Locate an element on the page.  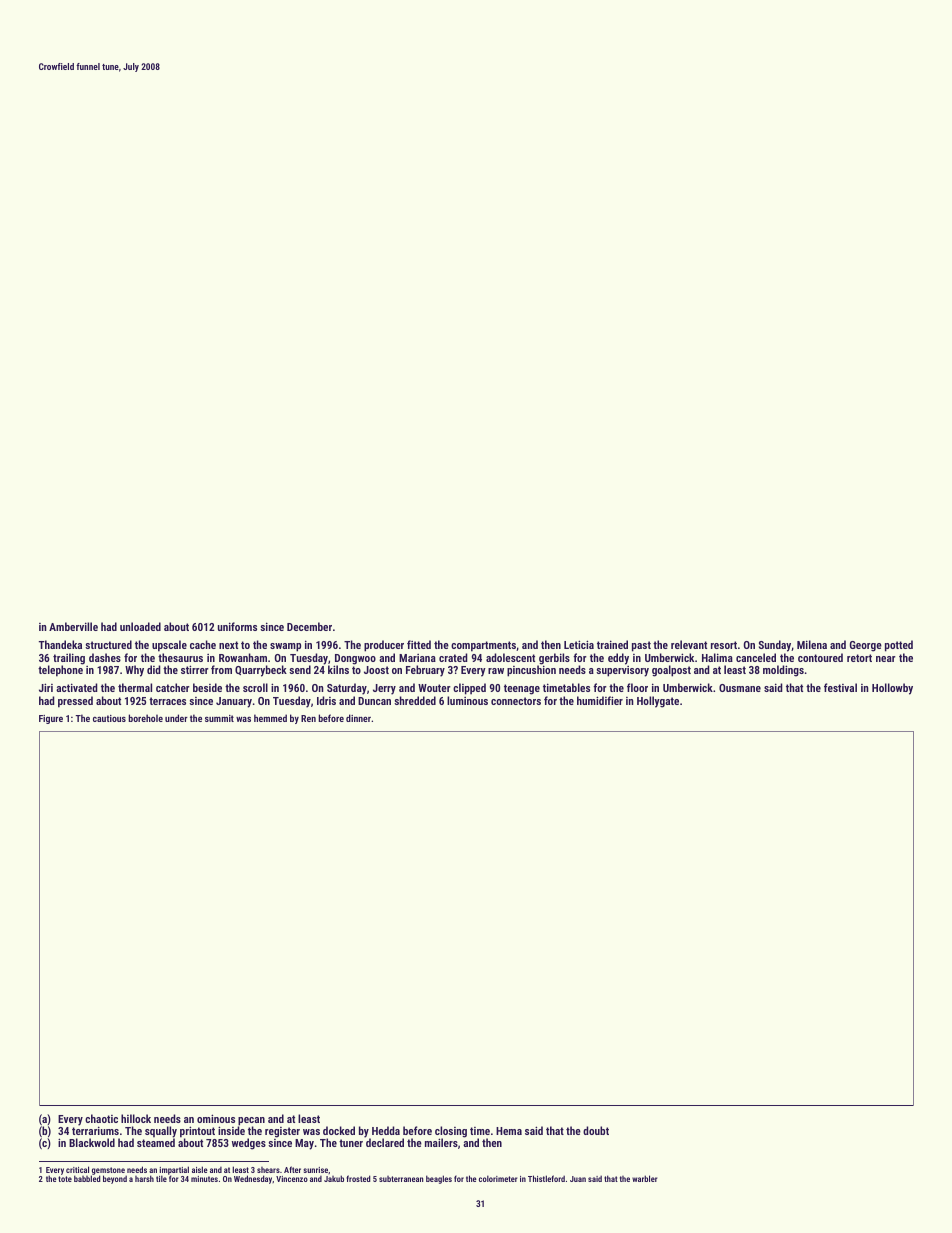
summit is located at coordinates (219, 718).
